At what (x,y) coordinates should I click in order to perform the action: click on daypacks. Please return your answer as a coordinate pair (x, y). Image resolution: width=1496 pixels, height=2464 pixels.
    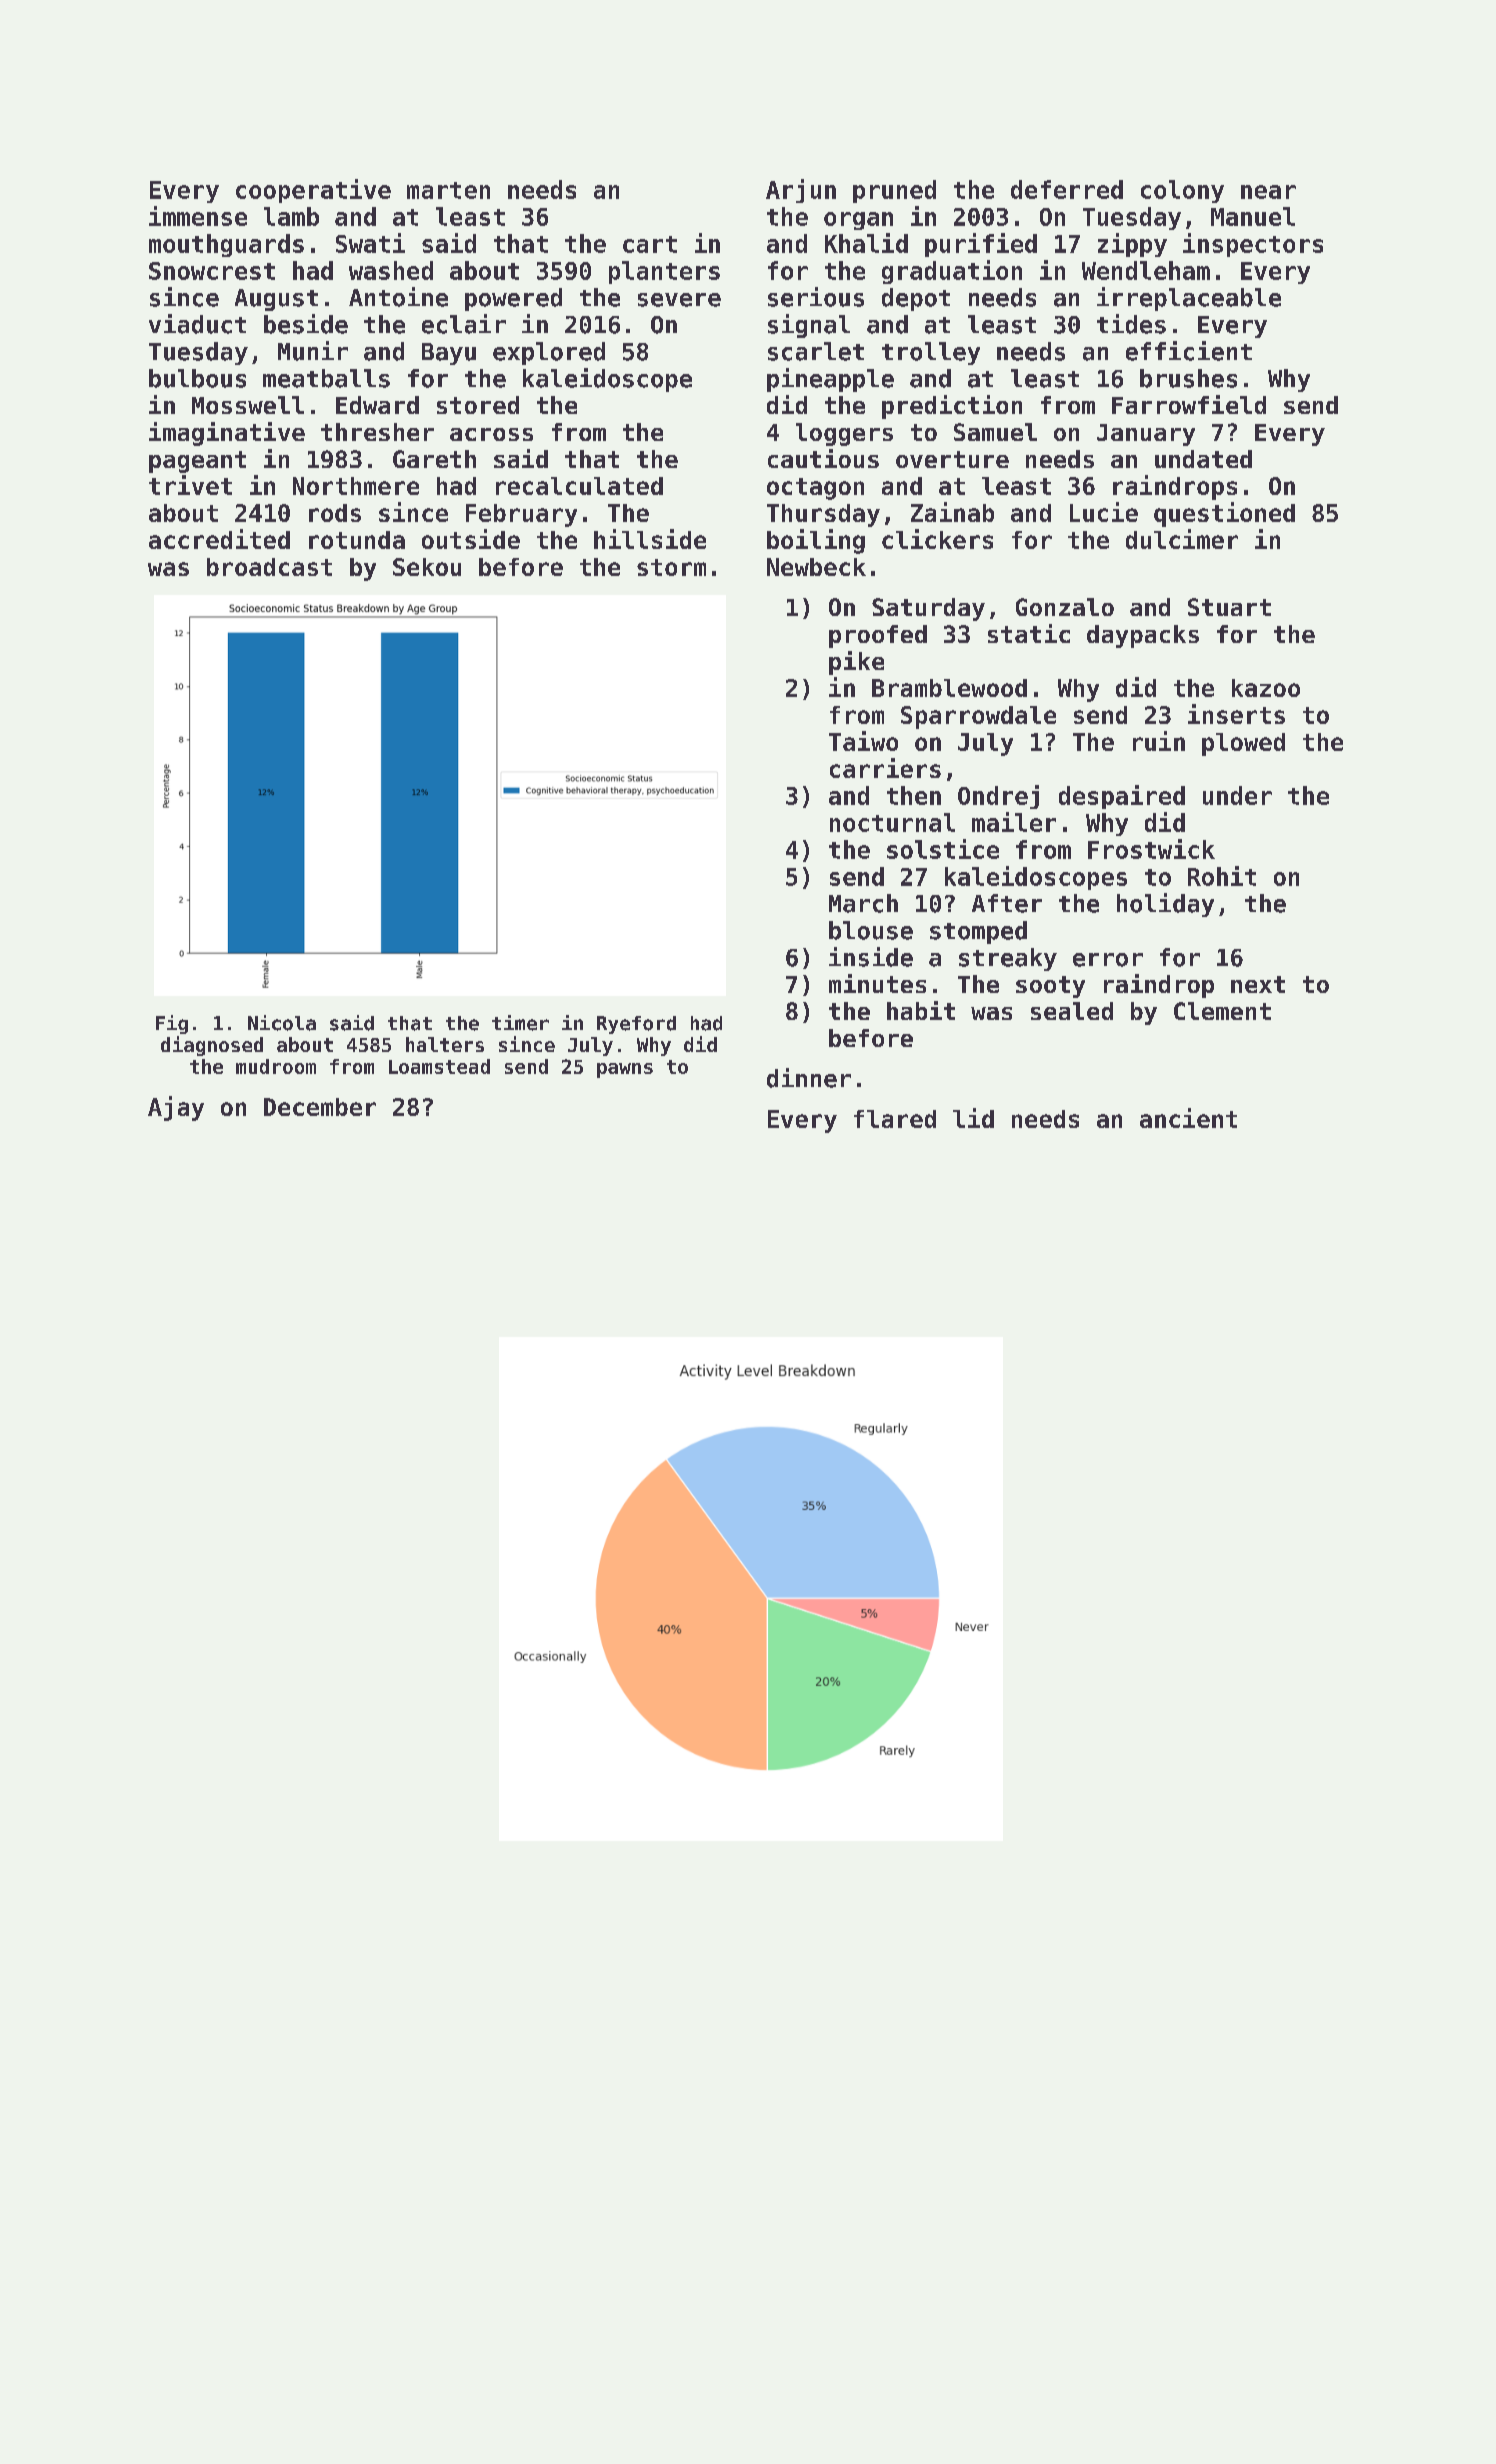
    Looking at the image, I should click on (1143, 636).
